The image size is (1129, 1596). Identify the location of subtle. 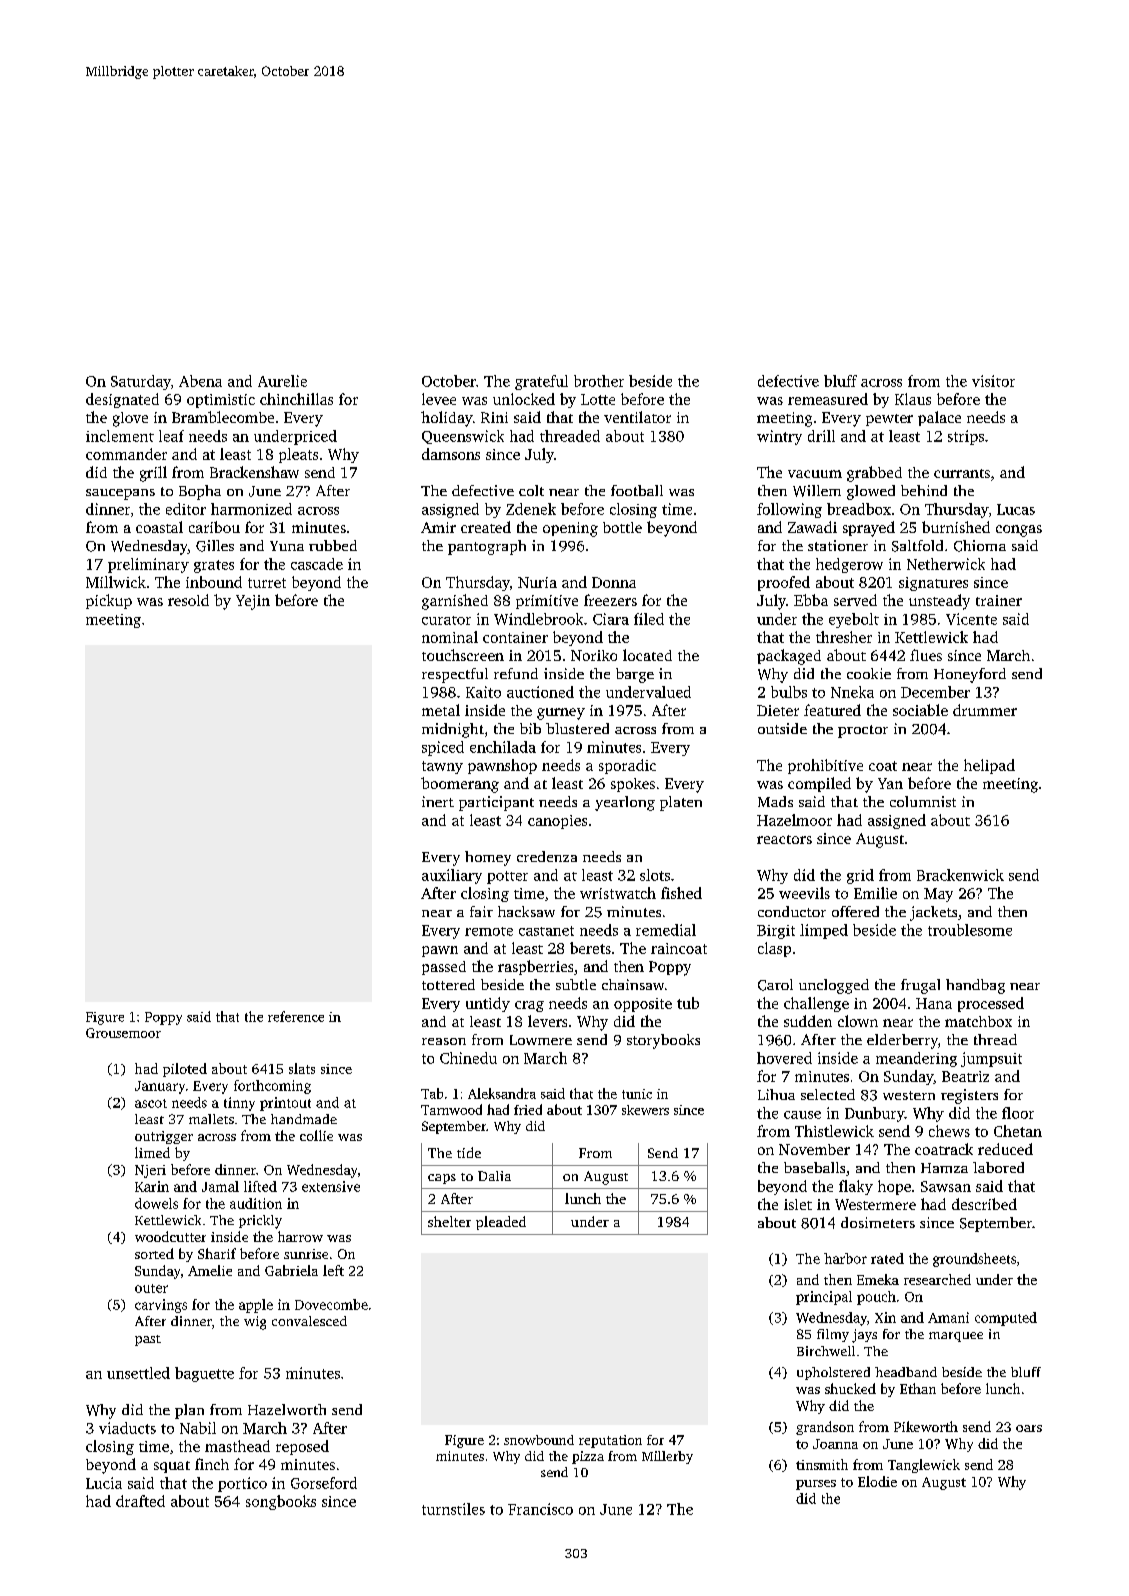
(576, 984).
